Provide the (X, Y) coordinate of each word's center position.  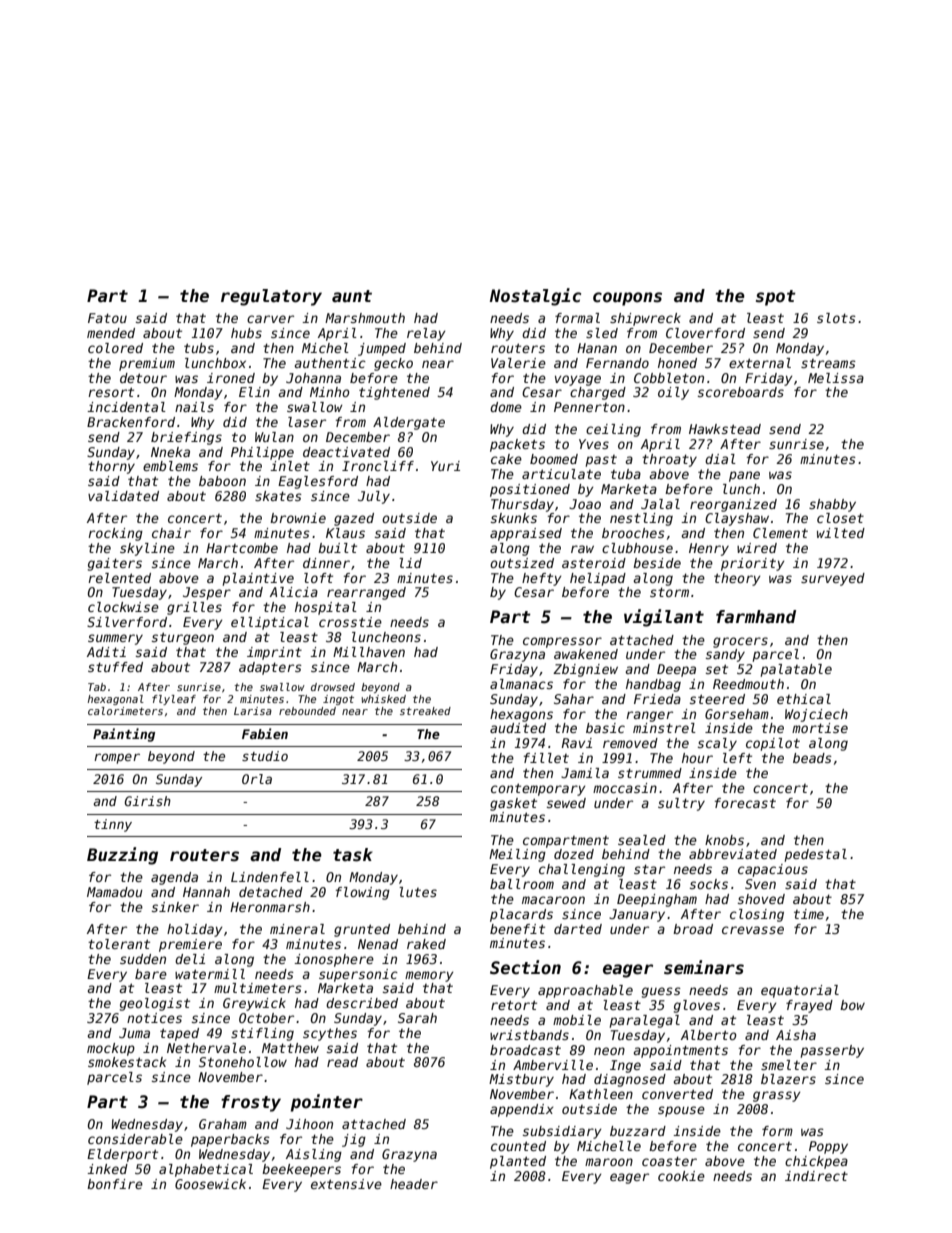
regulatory (271, 297)
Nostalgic (535, 297)
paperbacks (230, 1140)
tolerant (119, 944)
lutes (418, 892)
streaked (425, 711)
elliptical (270, 623)
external (760, 363)
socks (709, 884)
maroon (609, 1162)
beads (812, 758)
